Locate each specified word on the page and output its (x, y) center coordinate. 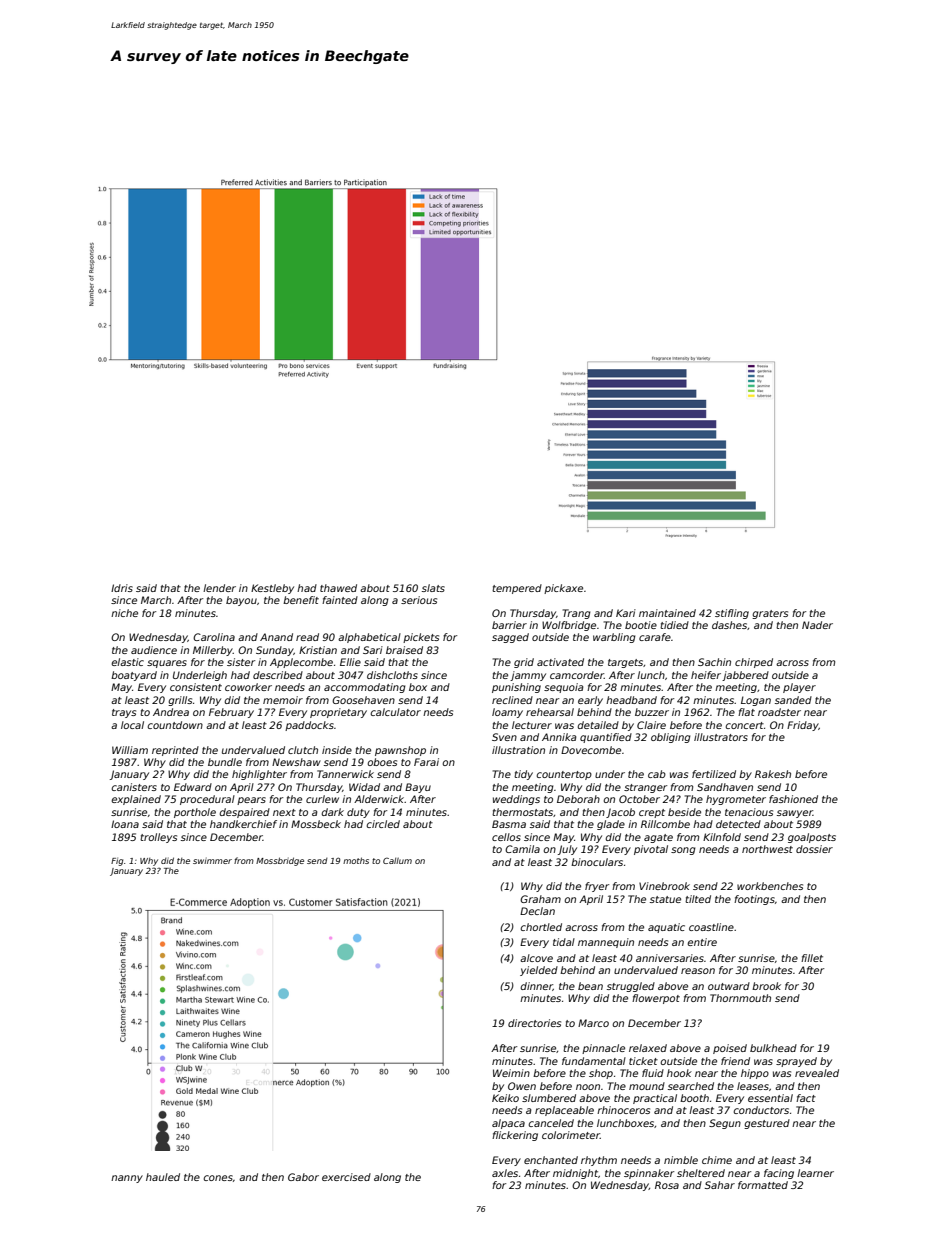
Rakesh (773, 774)
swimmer (212, 861)
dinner (537, 986)
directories (534, 1023)
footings (754, 900)
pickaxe (563, 589)
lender (219, 588)
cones (218, 1178)
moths (356, 860)
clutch (303, 750)
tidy (523, 775)
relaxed (648, 1048)
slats (433, 588)
